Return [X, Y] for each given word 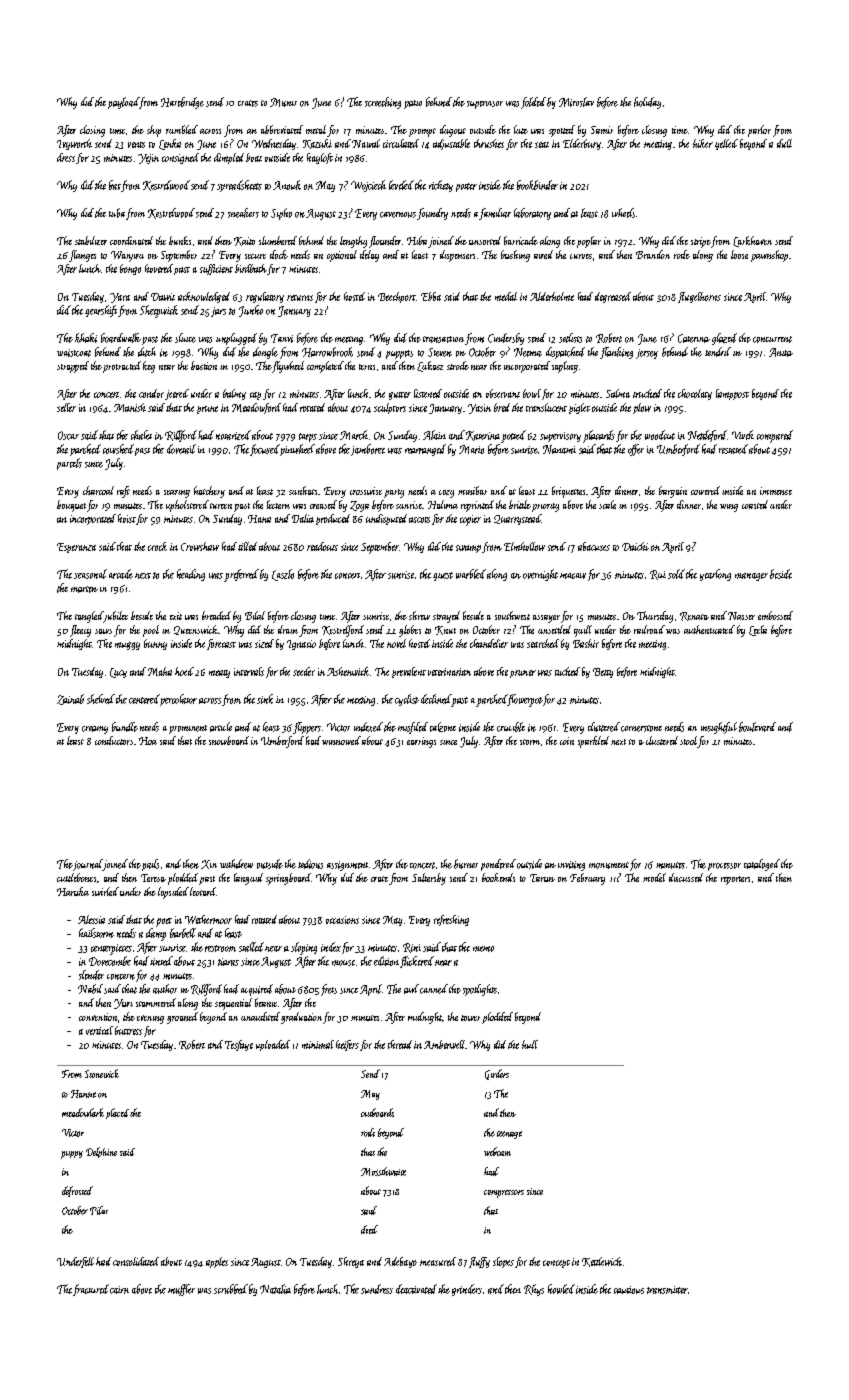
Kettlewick [602, 1262]
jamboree [368, 450]
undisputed [386, 519]
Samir [602, 130]
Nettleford [707, 436]
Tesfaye [239, 1045]
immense [776, 491]
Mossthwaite [383, 1171]
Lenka [170, 144]
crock [157, 546]
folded [533, 103]
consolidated [136, 1261]
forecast [221, 644]
